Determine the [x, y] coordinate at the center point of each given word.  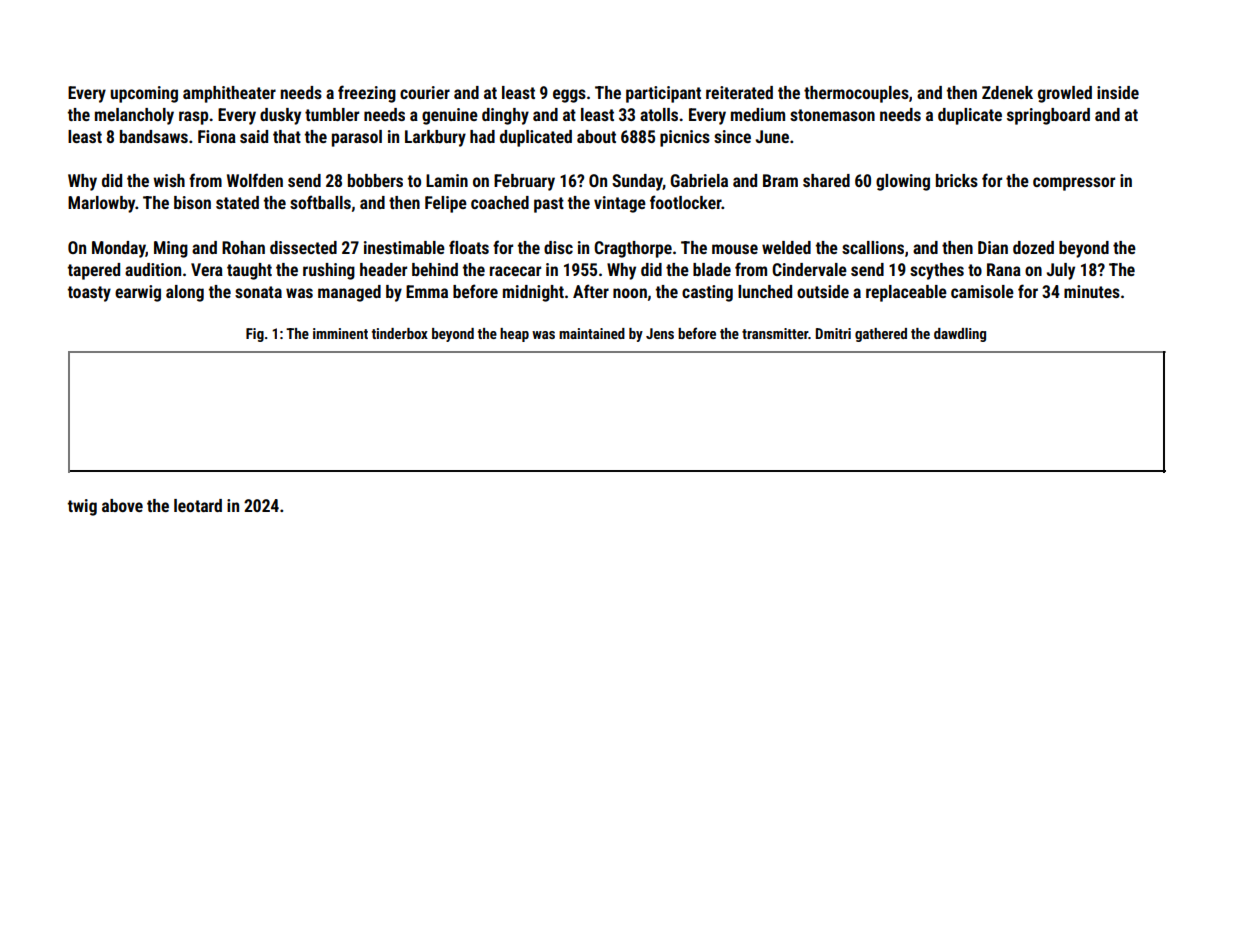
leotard [198, 505]
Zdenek [1007, 92]
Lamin [447, 180]
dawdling [960, 335]
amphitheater [229, 94]
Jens [660, 333]
